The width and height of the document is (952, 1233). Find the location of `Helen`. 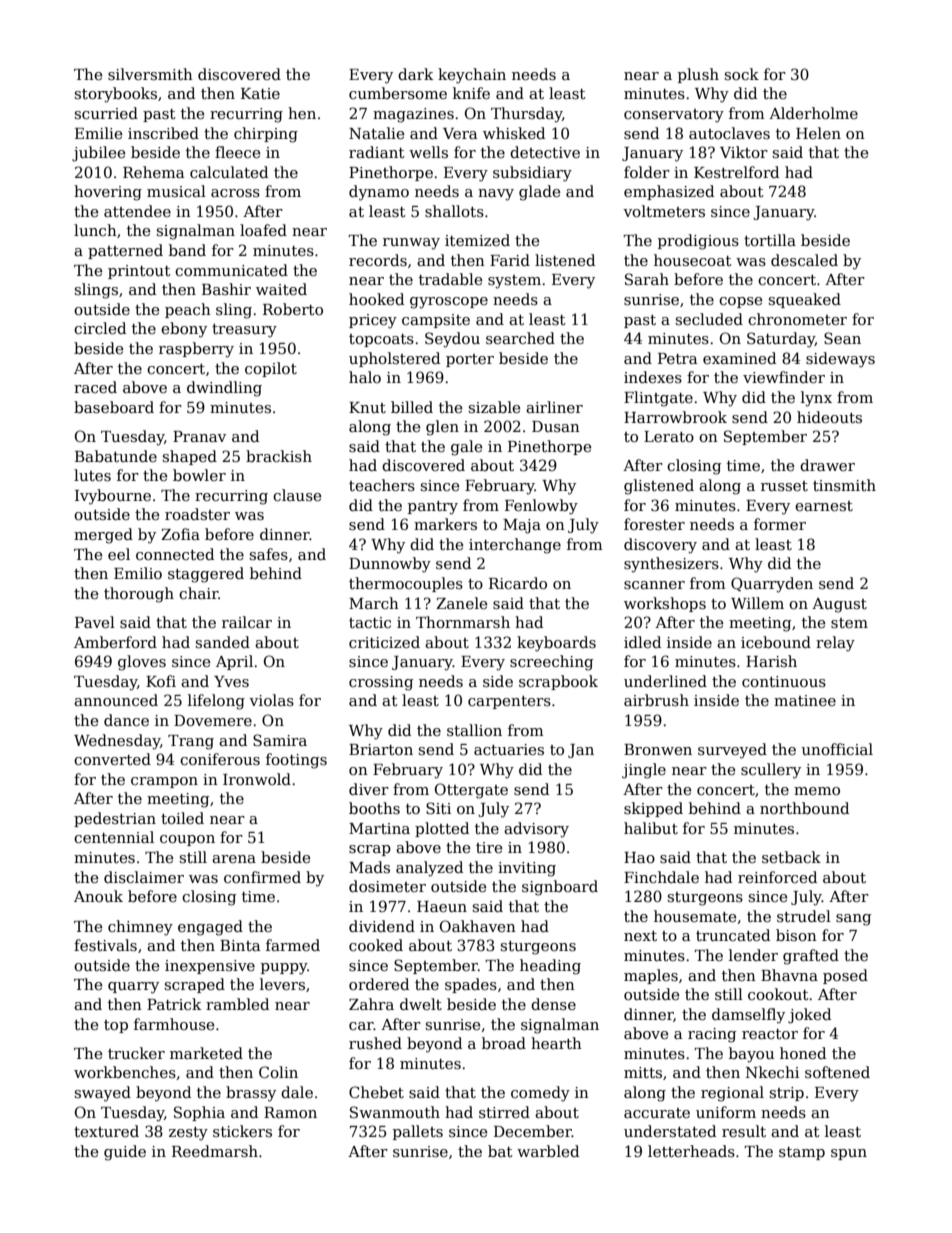

Helen is located at coordinates (818, 133).
